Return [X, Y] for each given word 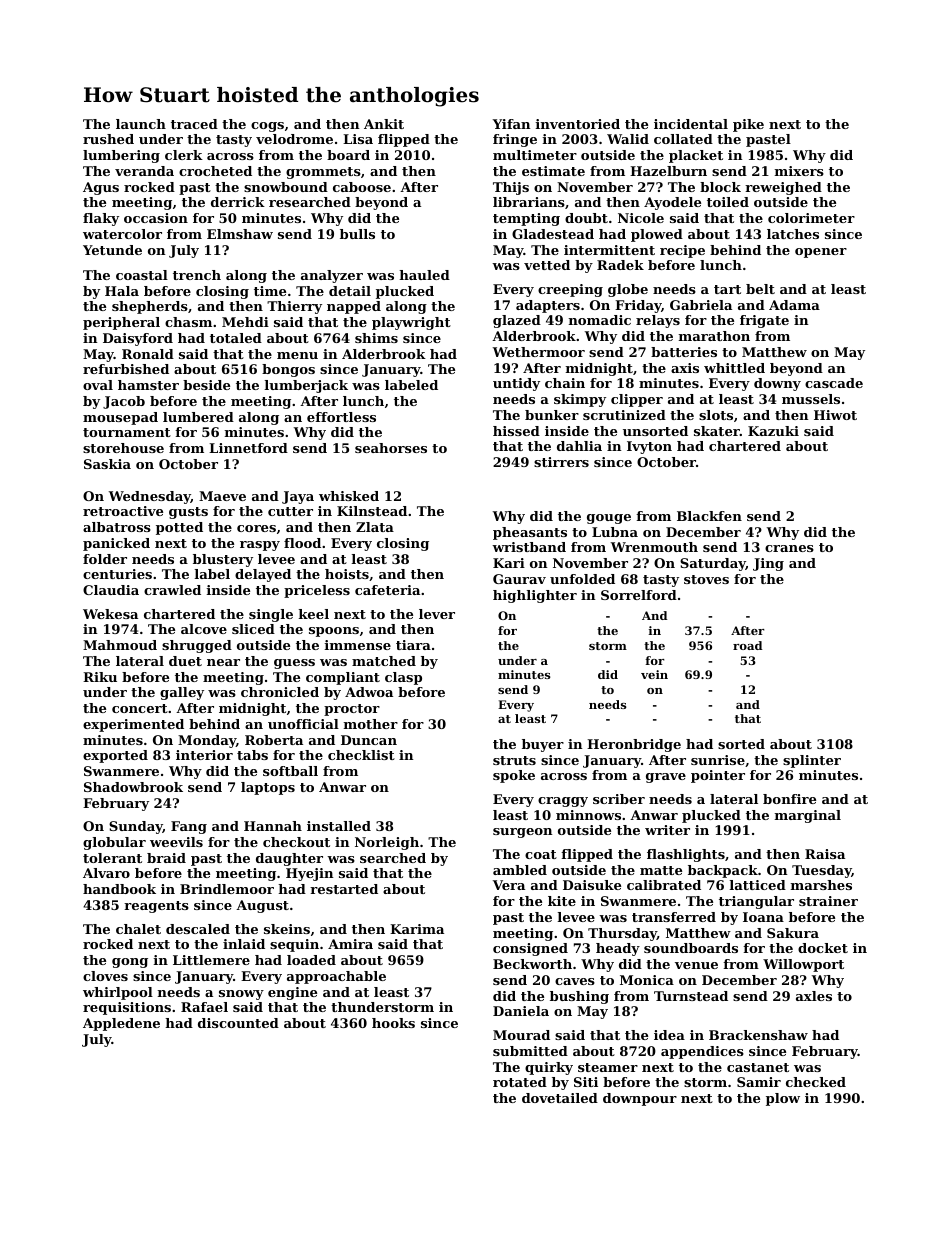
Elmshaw [240, 234]
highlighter [535, 596]
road [747, 645]
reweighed [783, 188]
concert [140, 708]
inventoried [578, 124]
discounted [238, 1023]
